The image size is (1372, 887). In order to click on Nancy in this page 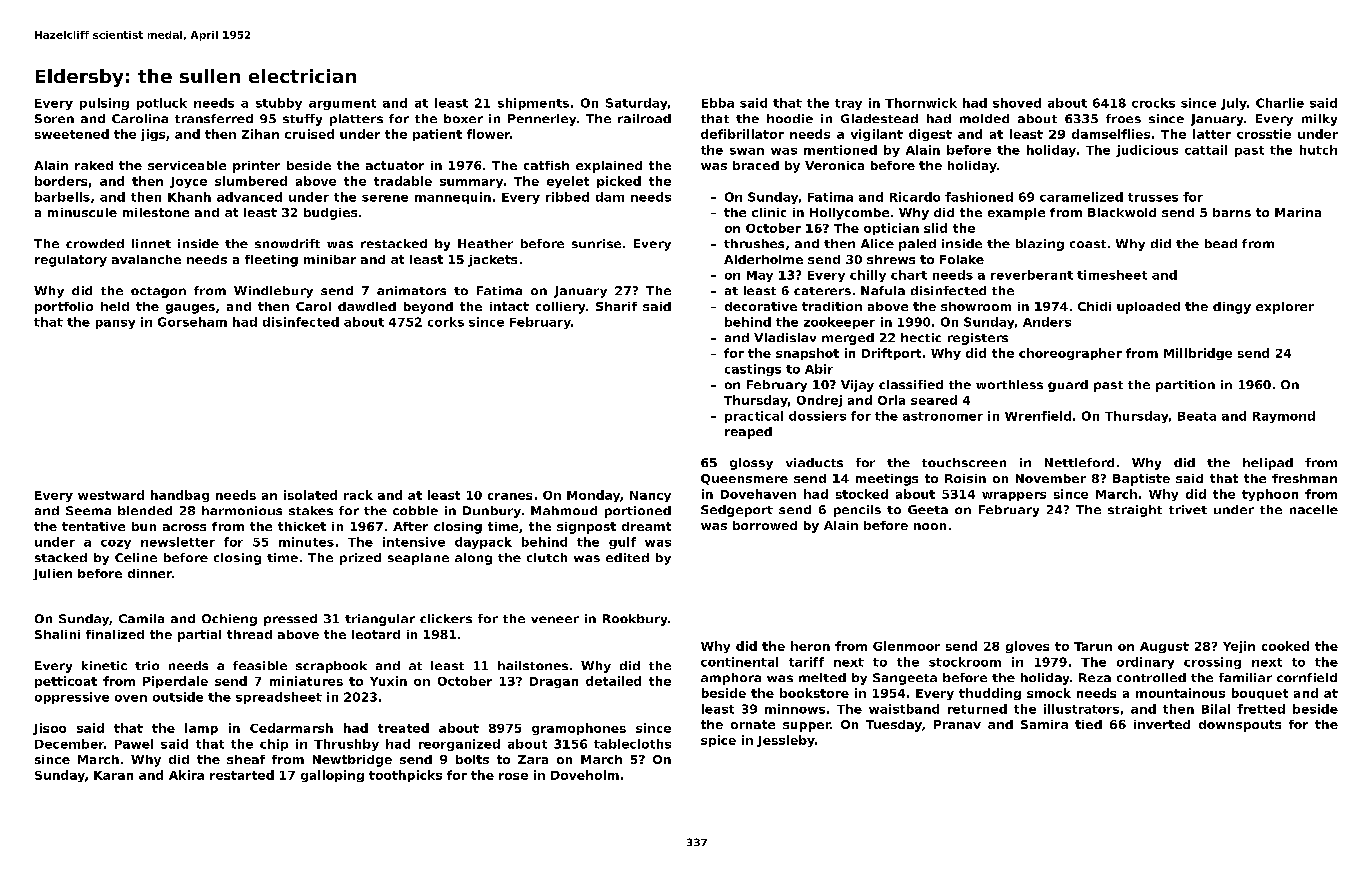, I will do `click(650, 496)`.
